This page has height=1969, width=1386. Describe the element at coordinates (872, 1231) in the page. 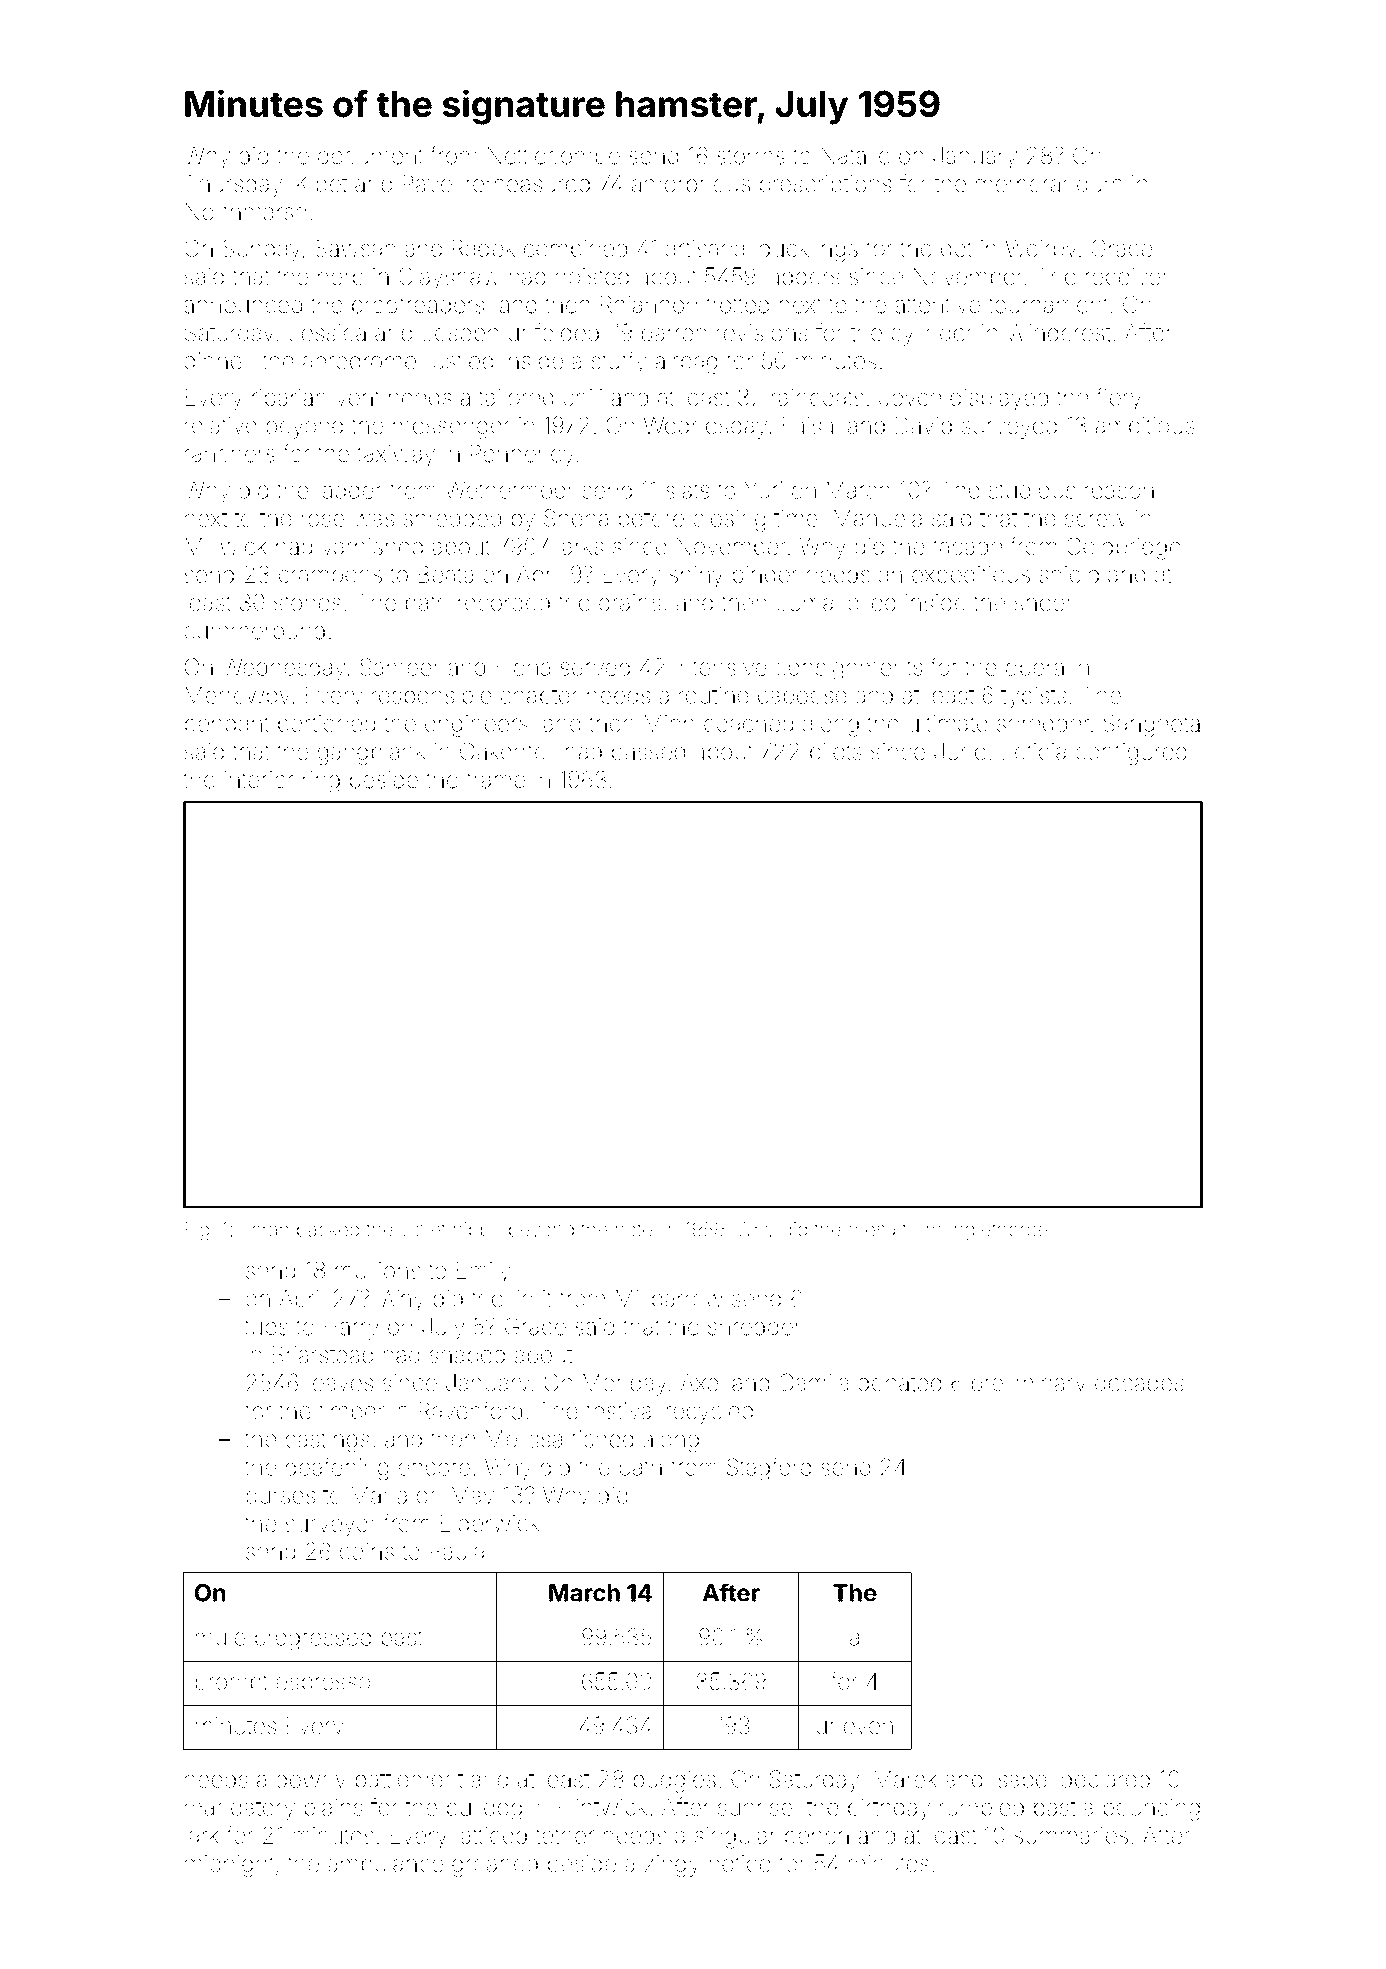

I see `mesa` at that location.
